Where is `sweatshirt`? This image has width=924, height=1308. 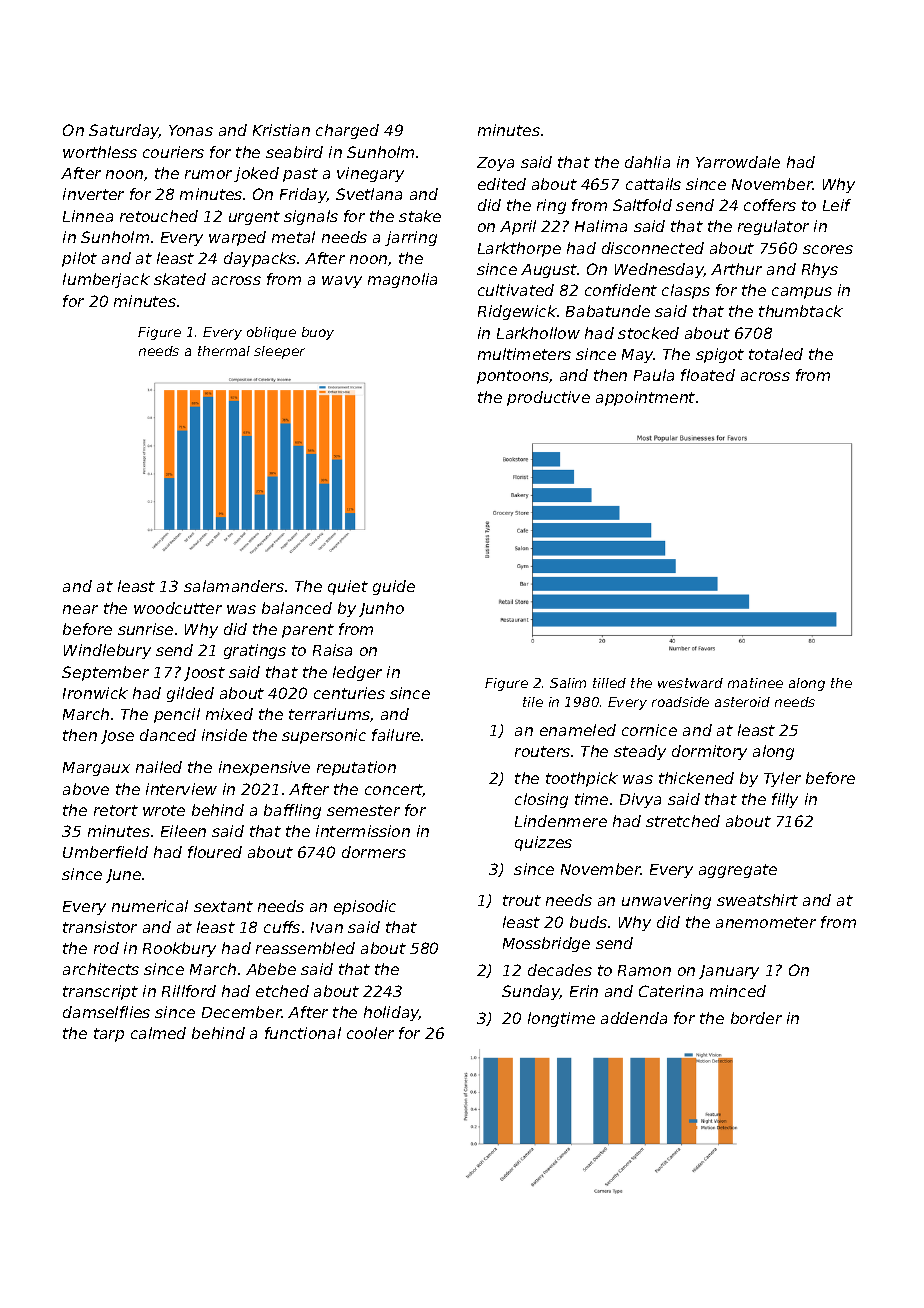
sweatshirt is located at coordinates (757, 900).
